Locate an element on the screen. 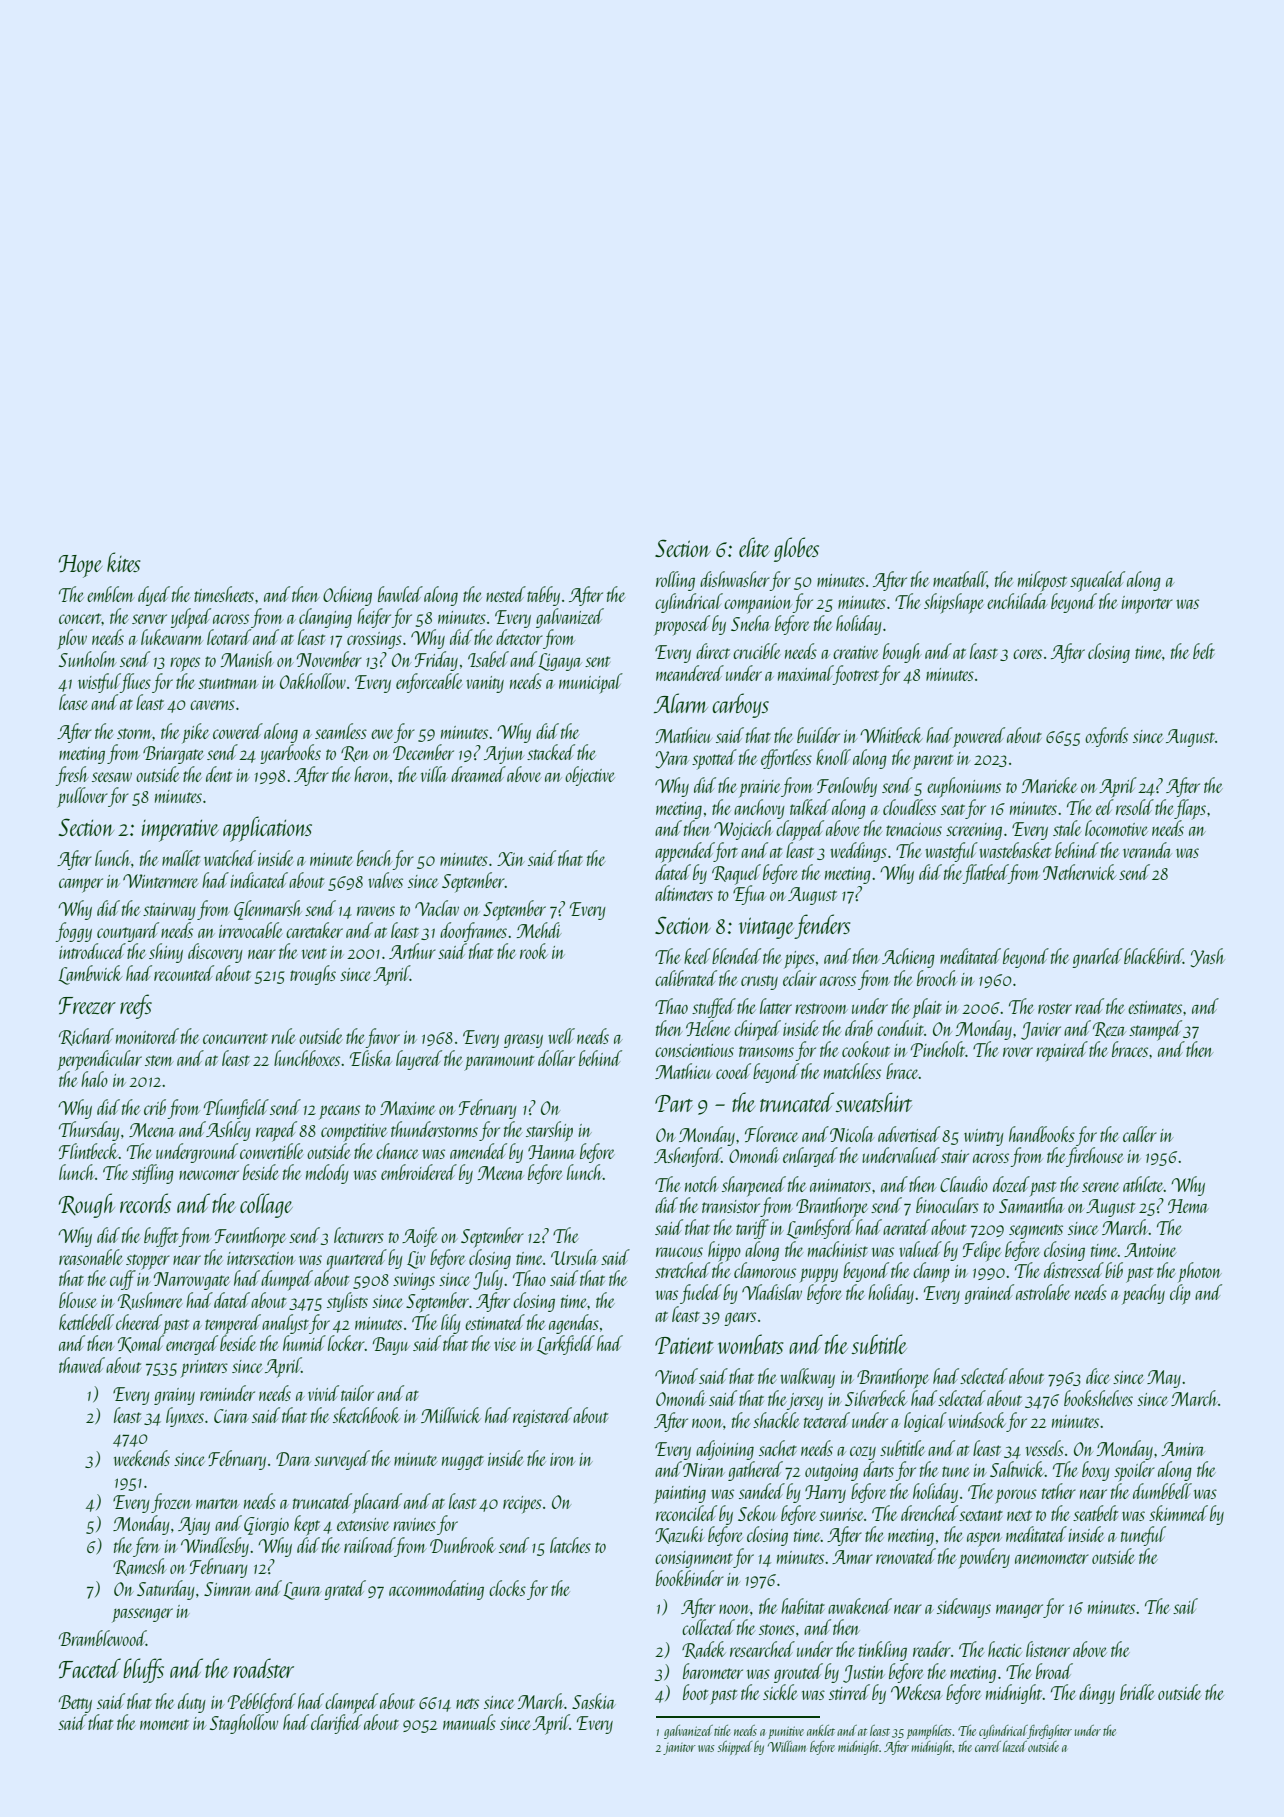 The height and width of the screenshot is (1817, 1284). Plumfield is located at coordinates (236, 1109).
